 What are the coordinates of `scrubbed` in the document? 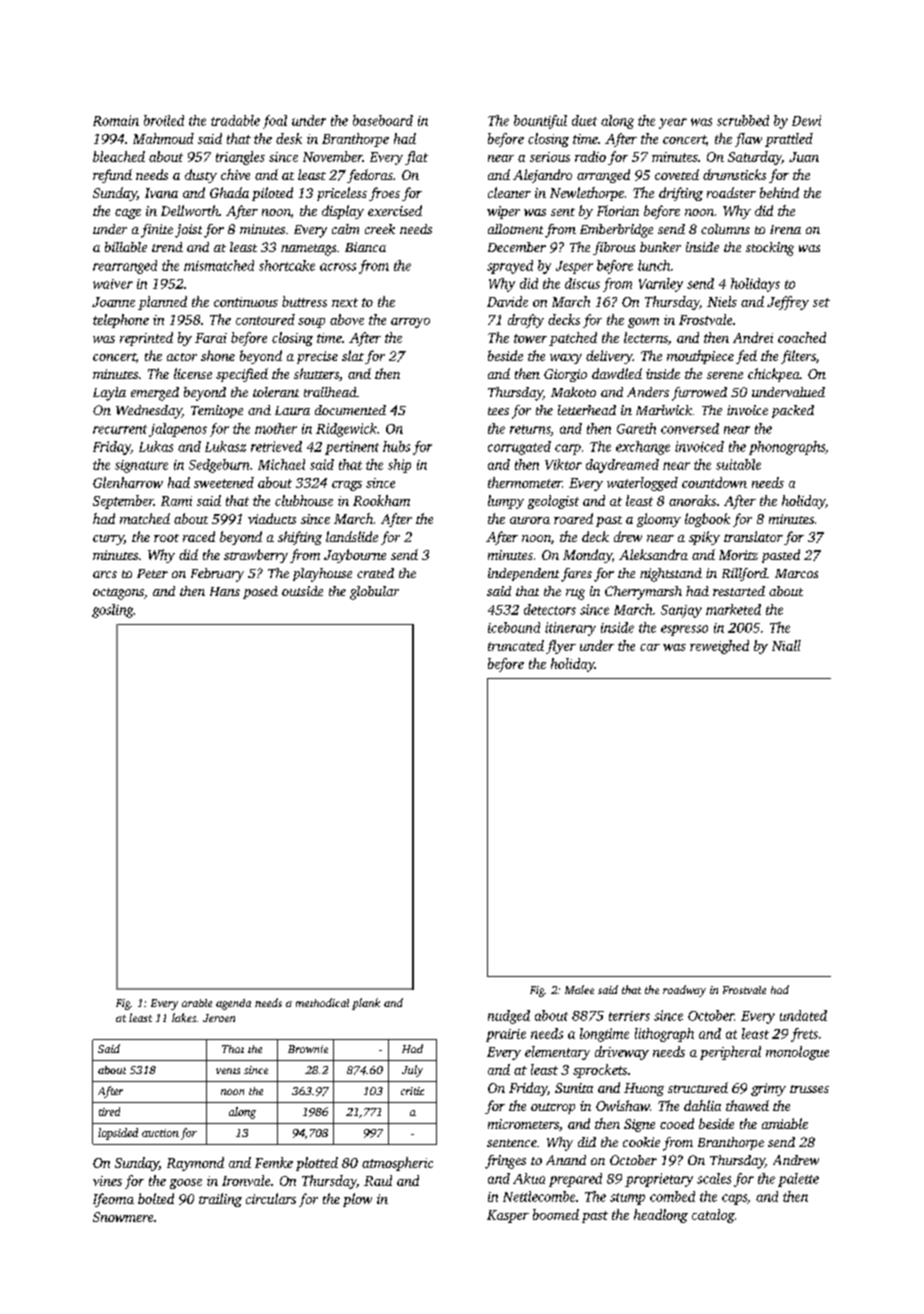 It's located at (743, 120).
